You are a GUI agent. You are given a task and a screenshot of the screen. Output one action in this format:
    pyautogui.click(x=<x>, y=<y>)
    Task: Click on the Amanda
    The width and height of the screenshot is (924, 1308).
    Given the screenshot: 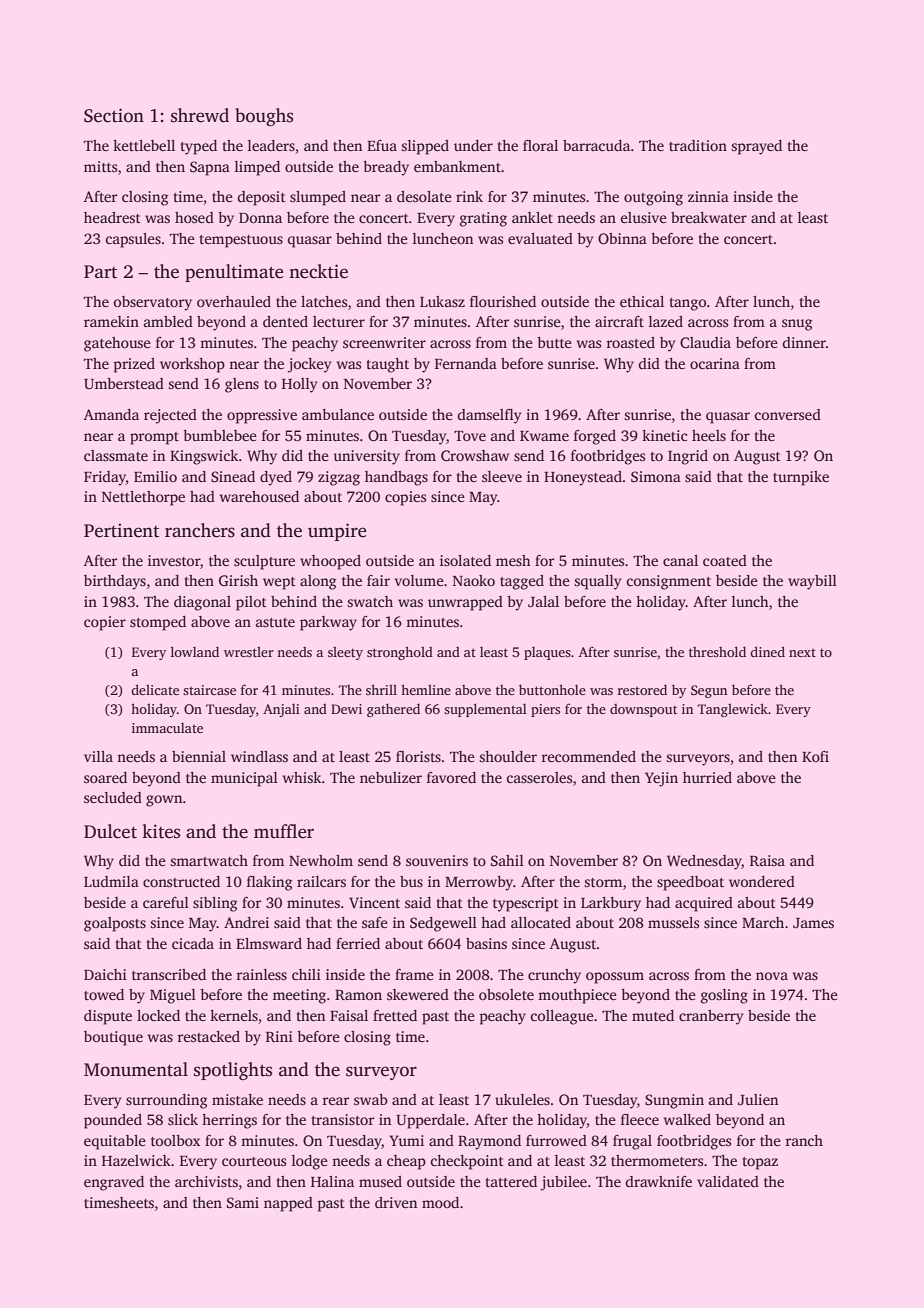 What is the action you would take?
    pyautogui.click(x=111, y=414)
